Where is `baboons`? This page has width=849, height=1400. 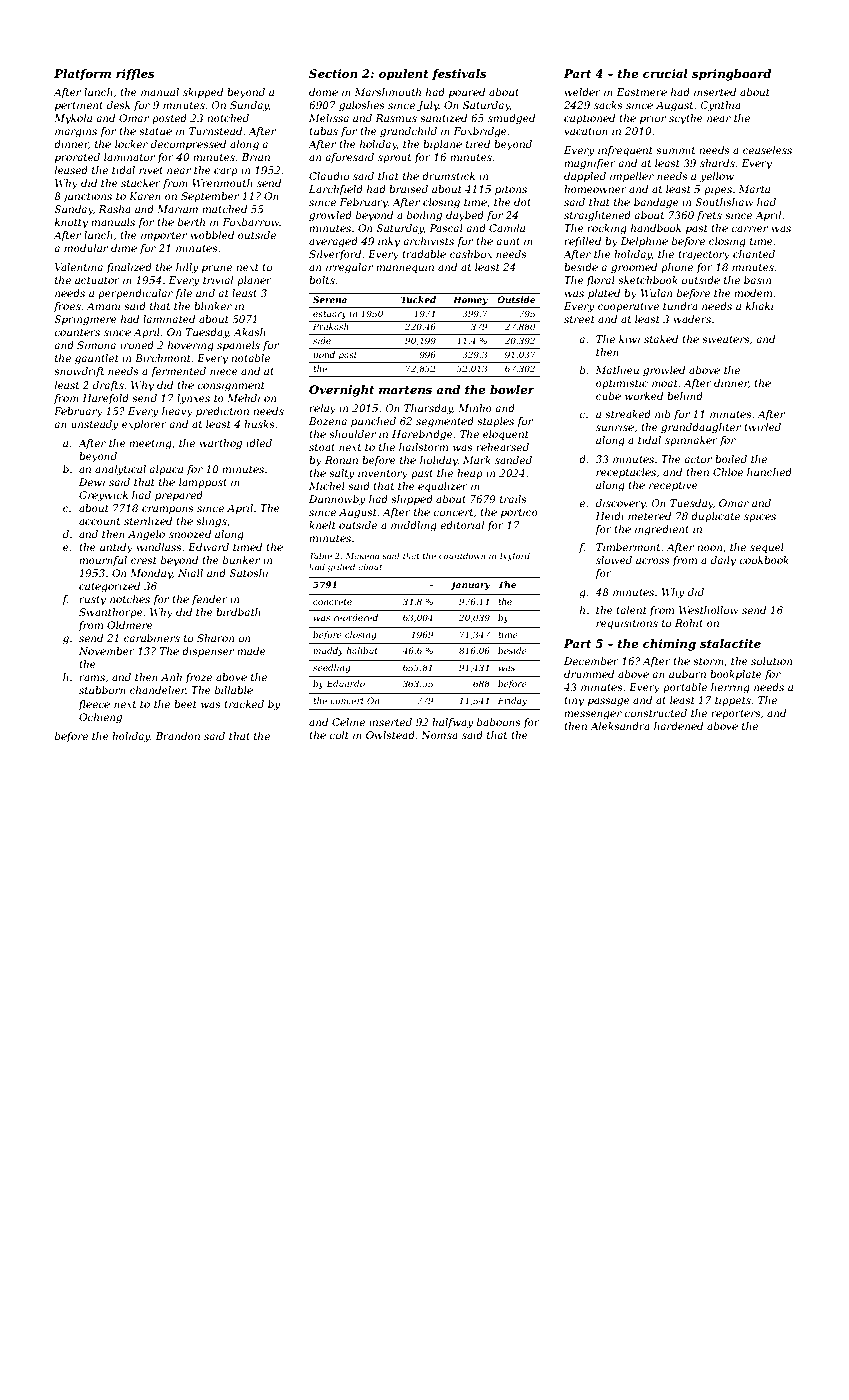
baboons is located at coordinates (499, 722).
